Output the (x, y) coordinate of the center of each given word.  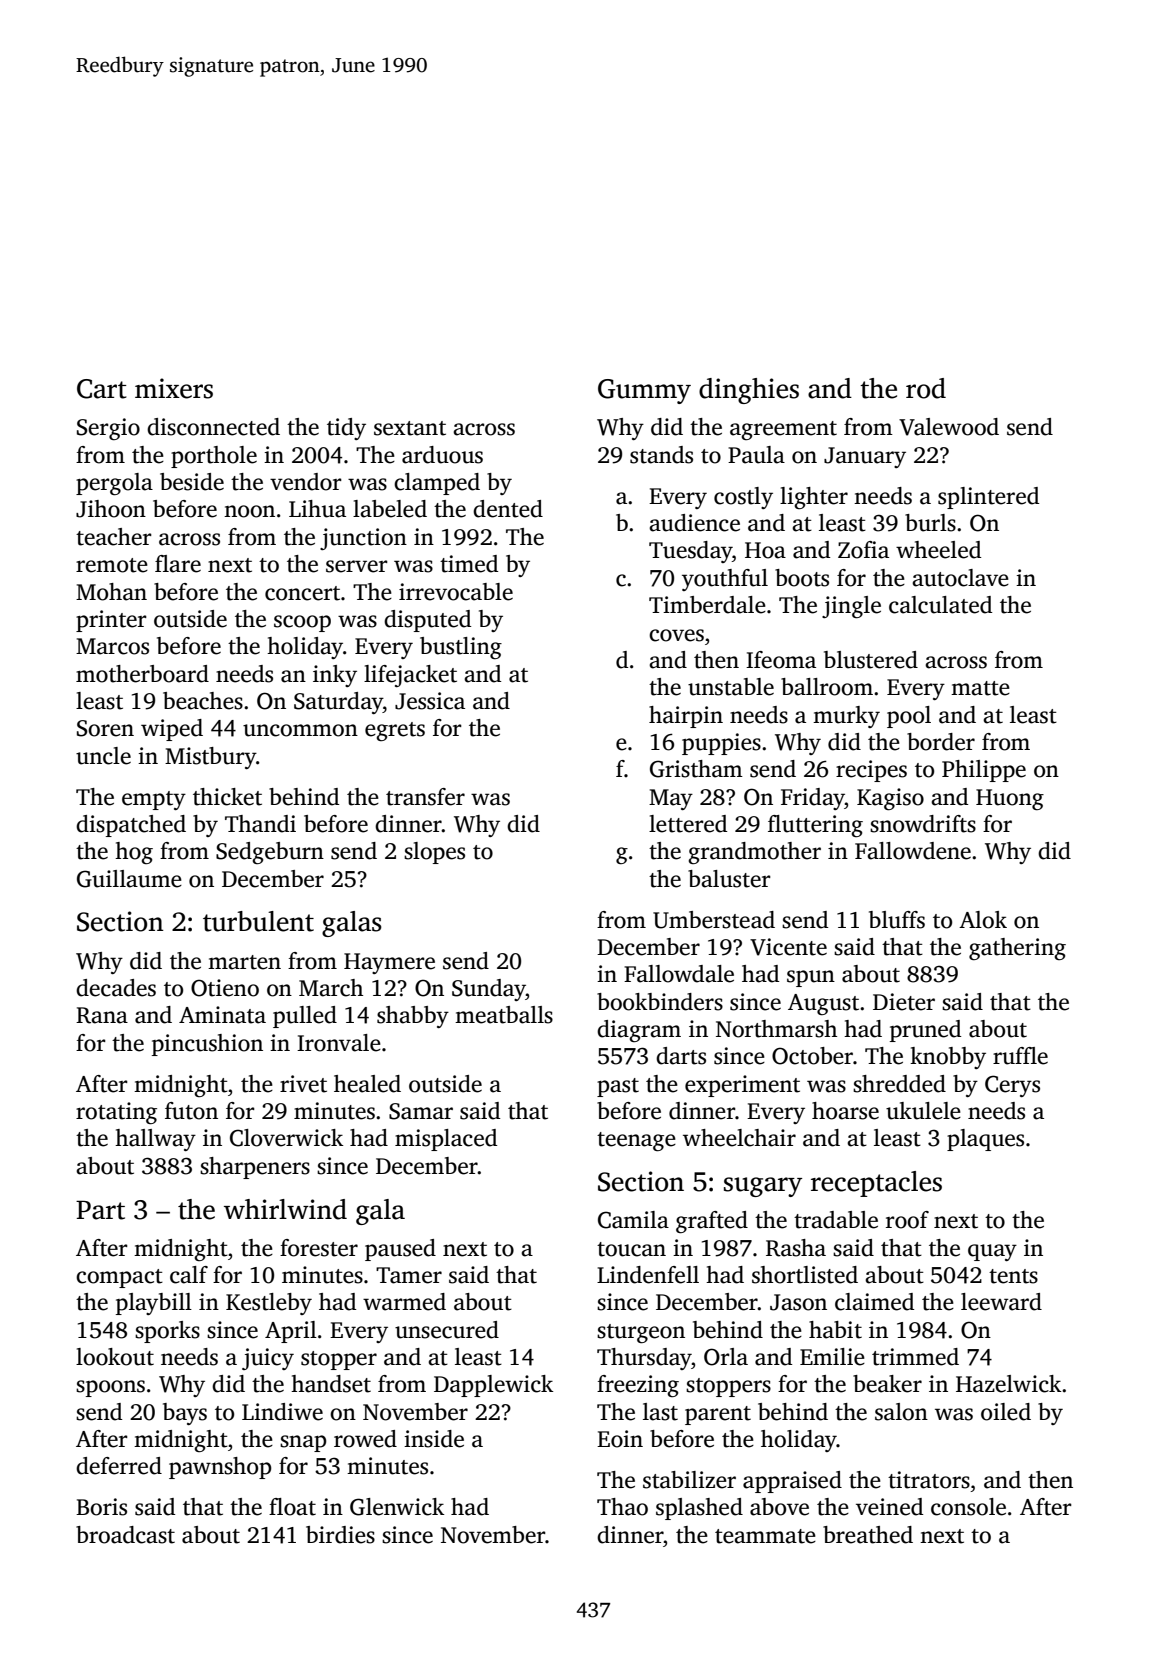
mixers (174, 388)
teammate (765, 1536)
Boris (101, 1507)
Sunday (489, 990)
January (865, 457)
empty (154, 800)
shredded (899, 1084)
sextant (410, 428)
